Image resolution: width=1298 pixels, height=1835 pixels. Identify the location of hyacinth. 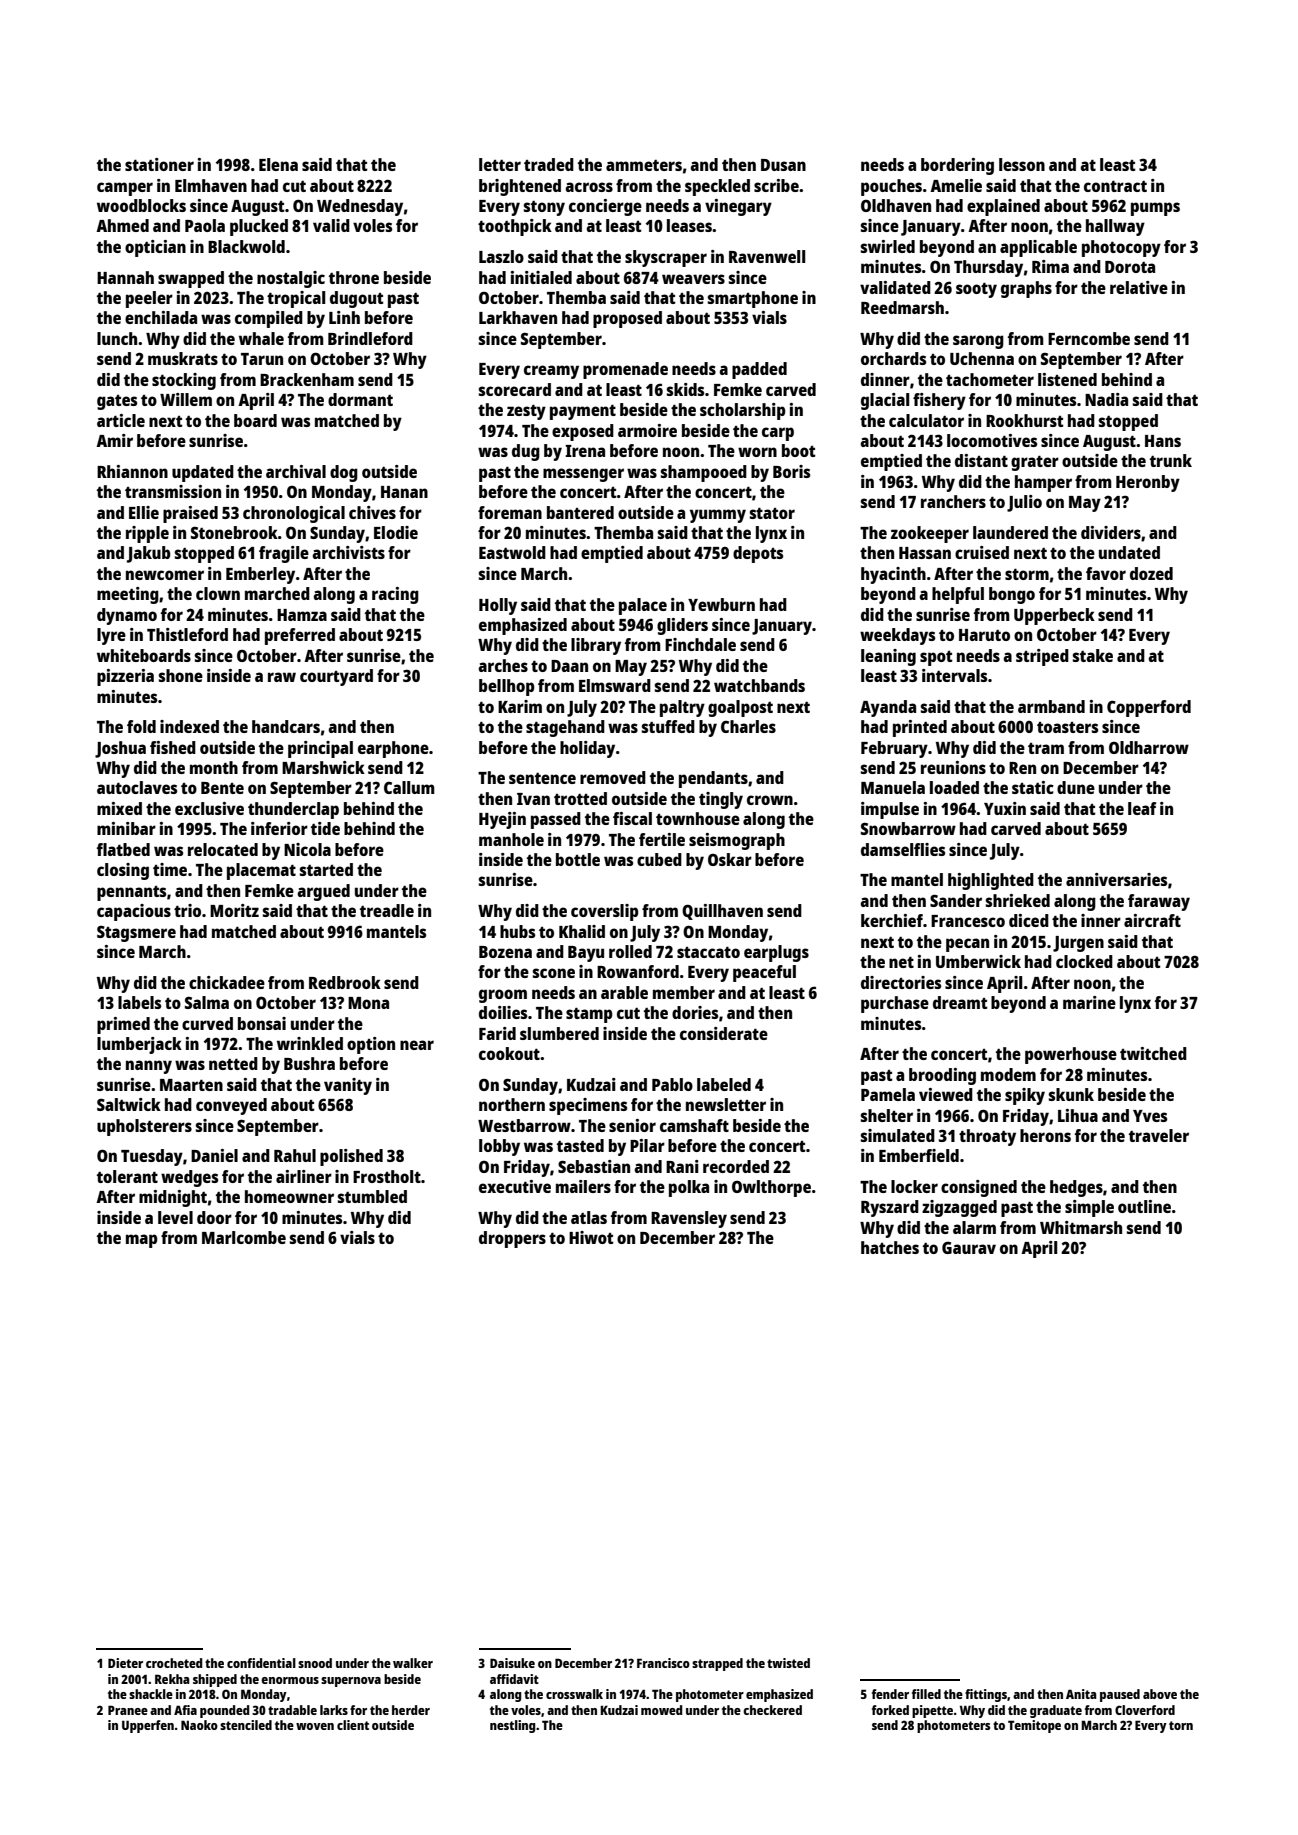
(893, 575).
